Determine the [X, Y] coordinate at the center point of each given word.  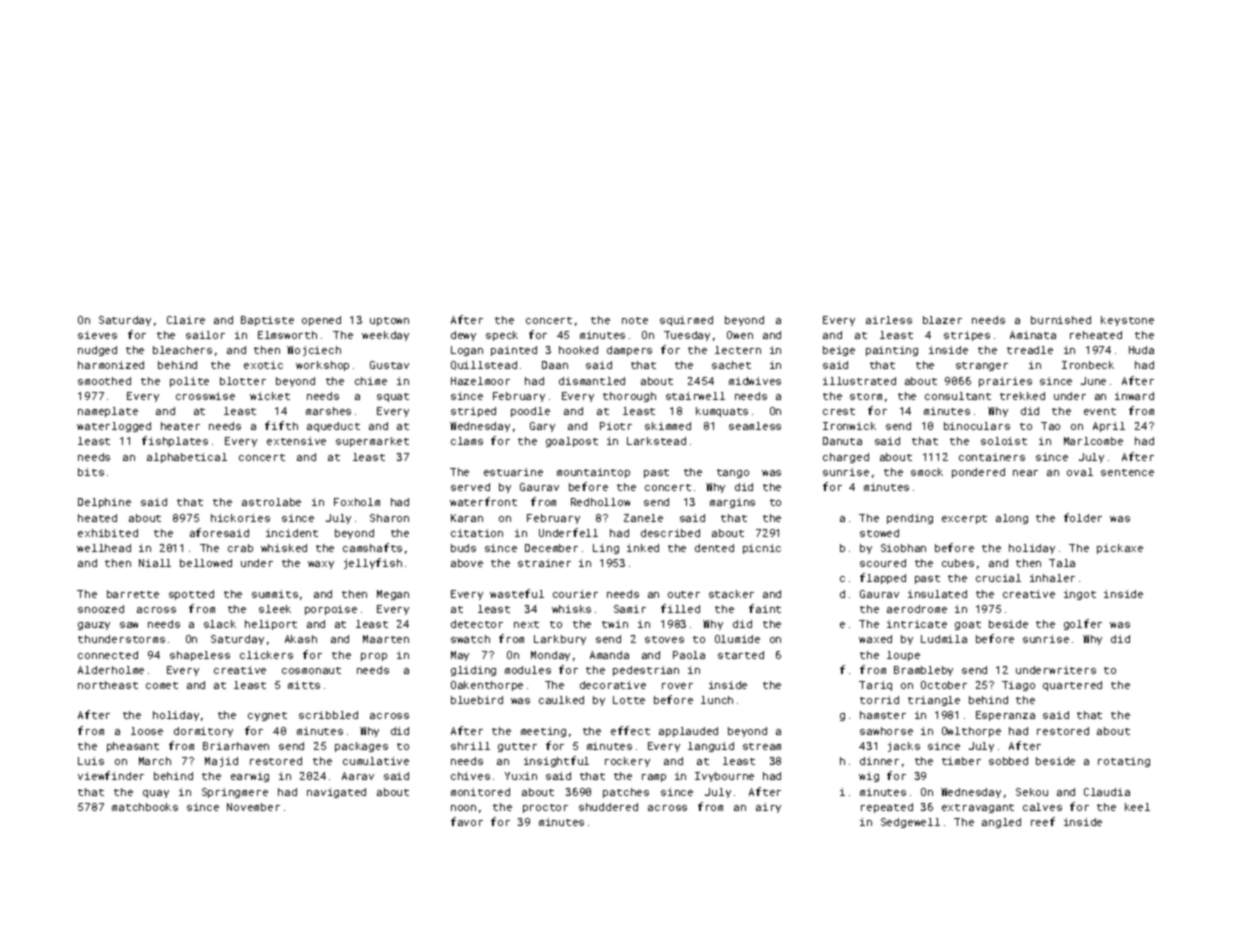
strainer [544, 563]
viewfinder [111, 775]
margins [732, 503]
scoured [883, 563]
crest [839, 411]
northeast [108, 685]
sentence [1127, 472]
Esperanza [1005, 716]
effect [630, 730]
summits [275, 594]
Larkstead [656, 441]
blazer [942, 320]
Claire [186, 320]
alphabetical [187, 458]
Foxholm [357, 502]
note [635, 320]
